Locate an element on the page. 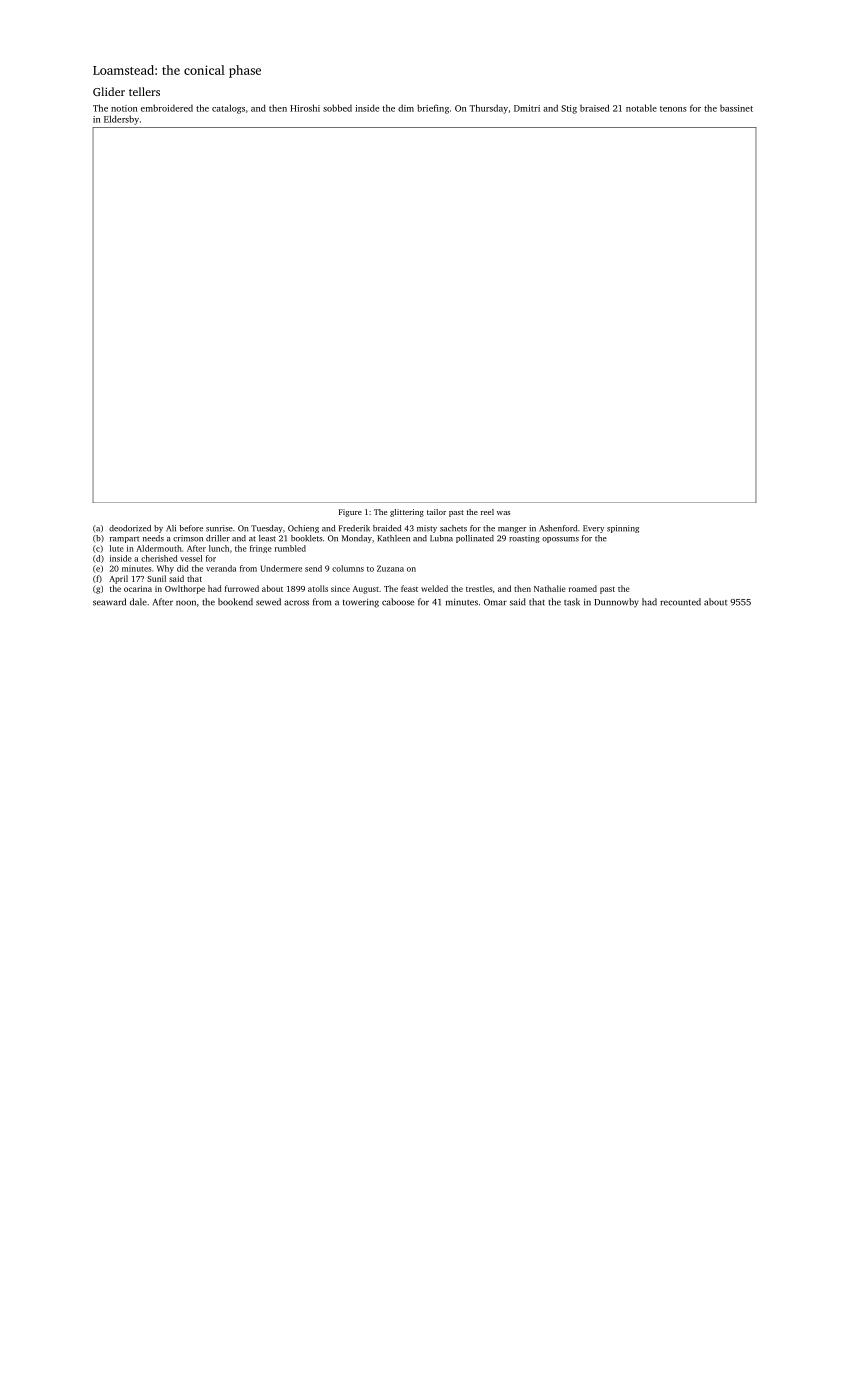 The height and width of the document is (1400, 849). glittering is located at coordinates (407, 513).
